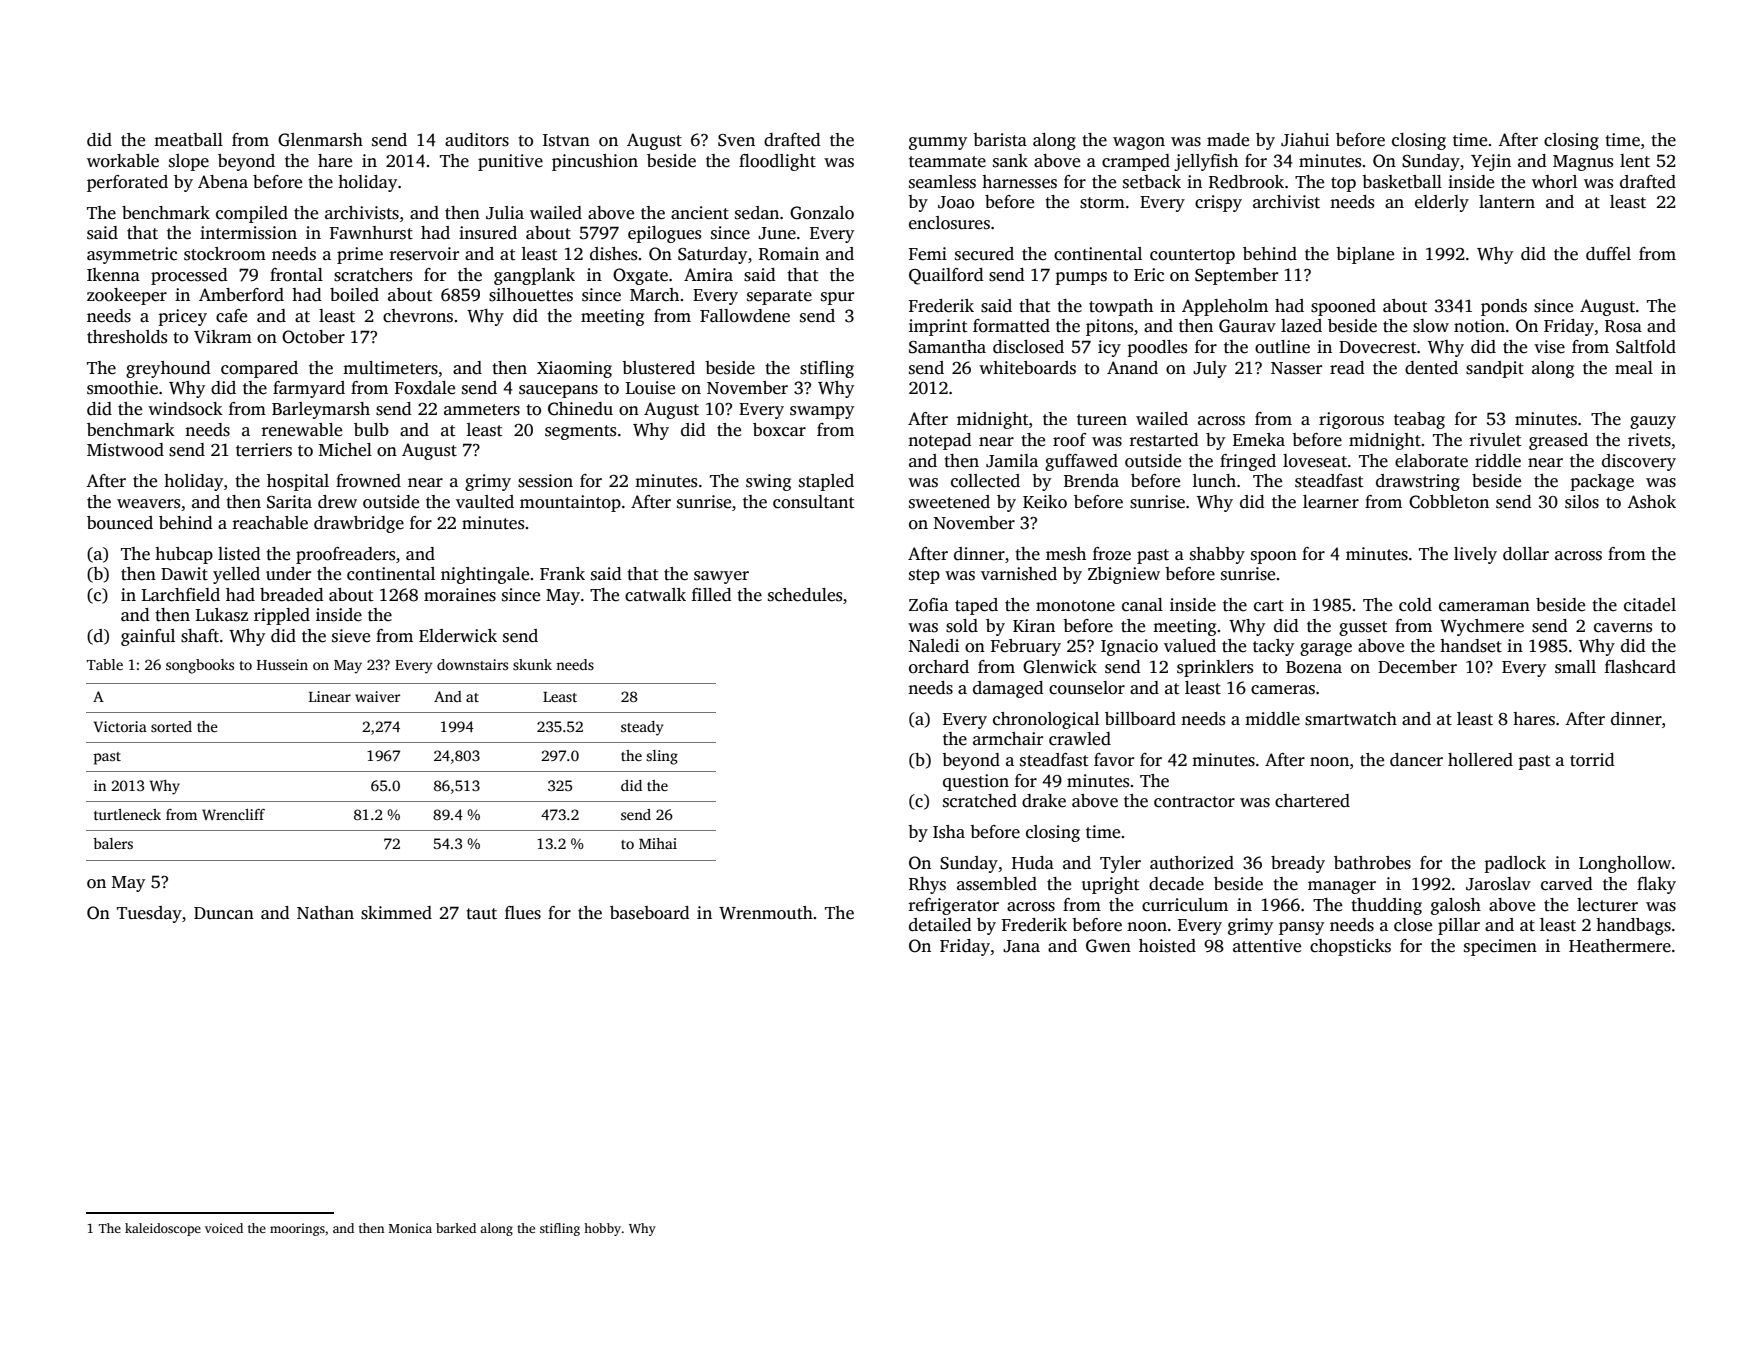  I want to click on weavers, so click(148, 504).
